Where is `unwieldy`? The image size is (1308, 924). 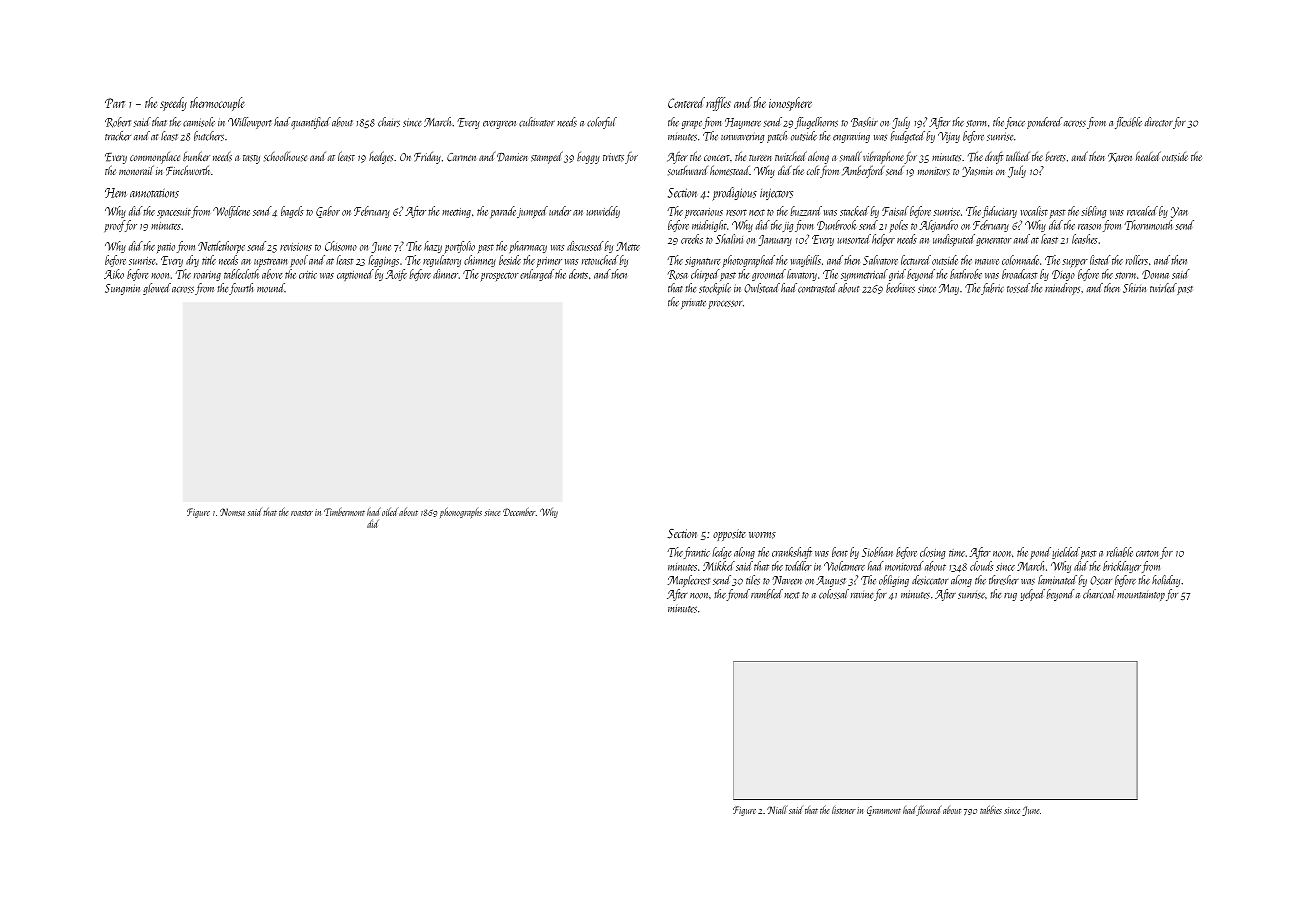 unwieldy is located at coordinates (603, 212).
